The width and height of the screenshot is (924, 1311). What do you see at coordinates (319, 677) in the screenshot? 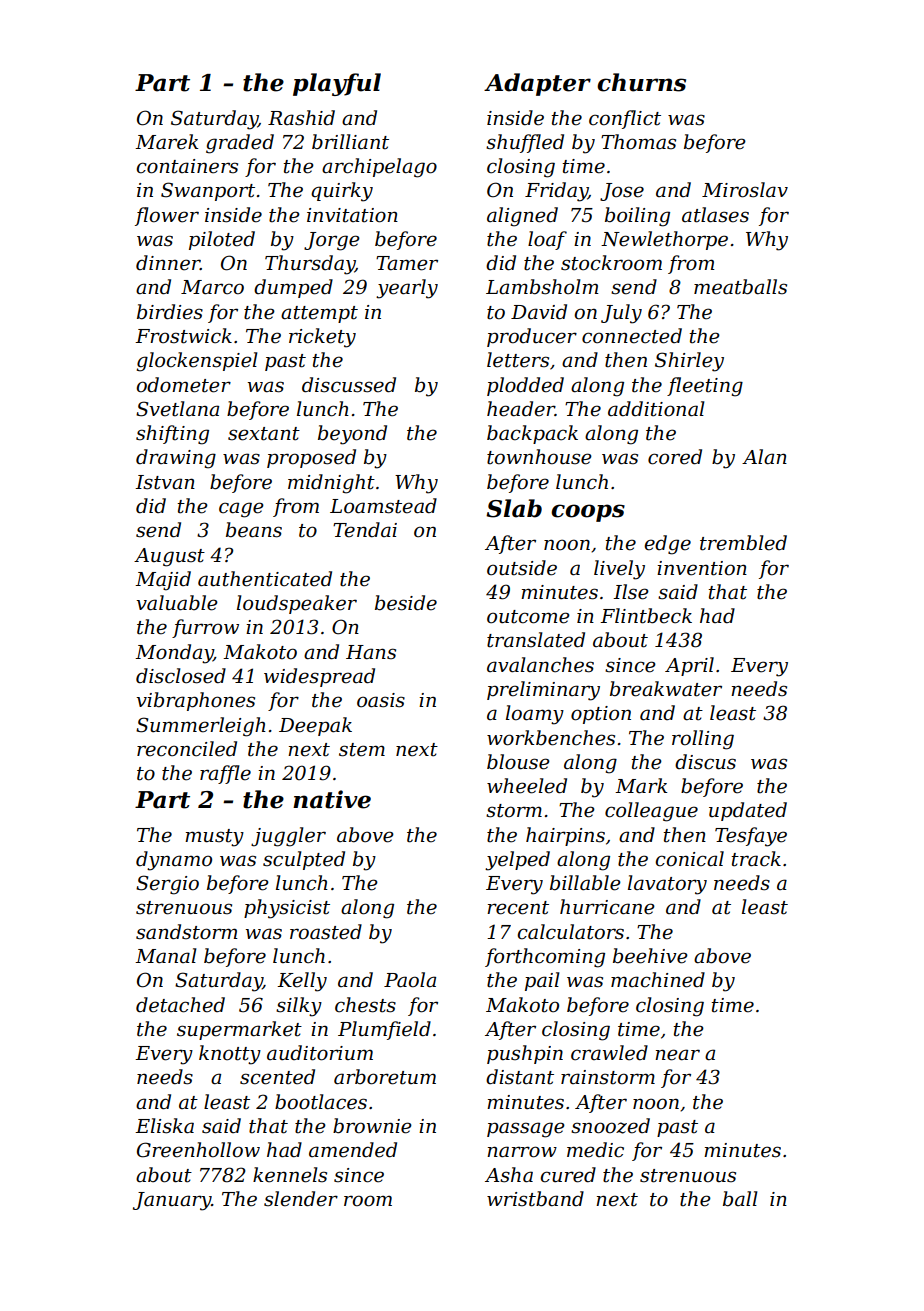
I see `widespread` at bounding box center [319, 677].
